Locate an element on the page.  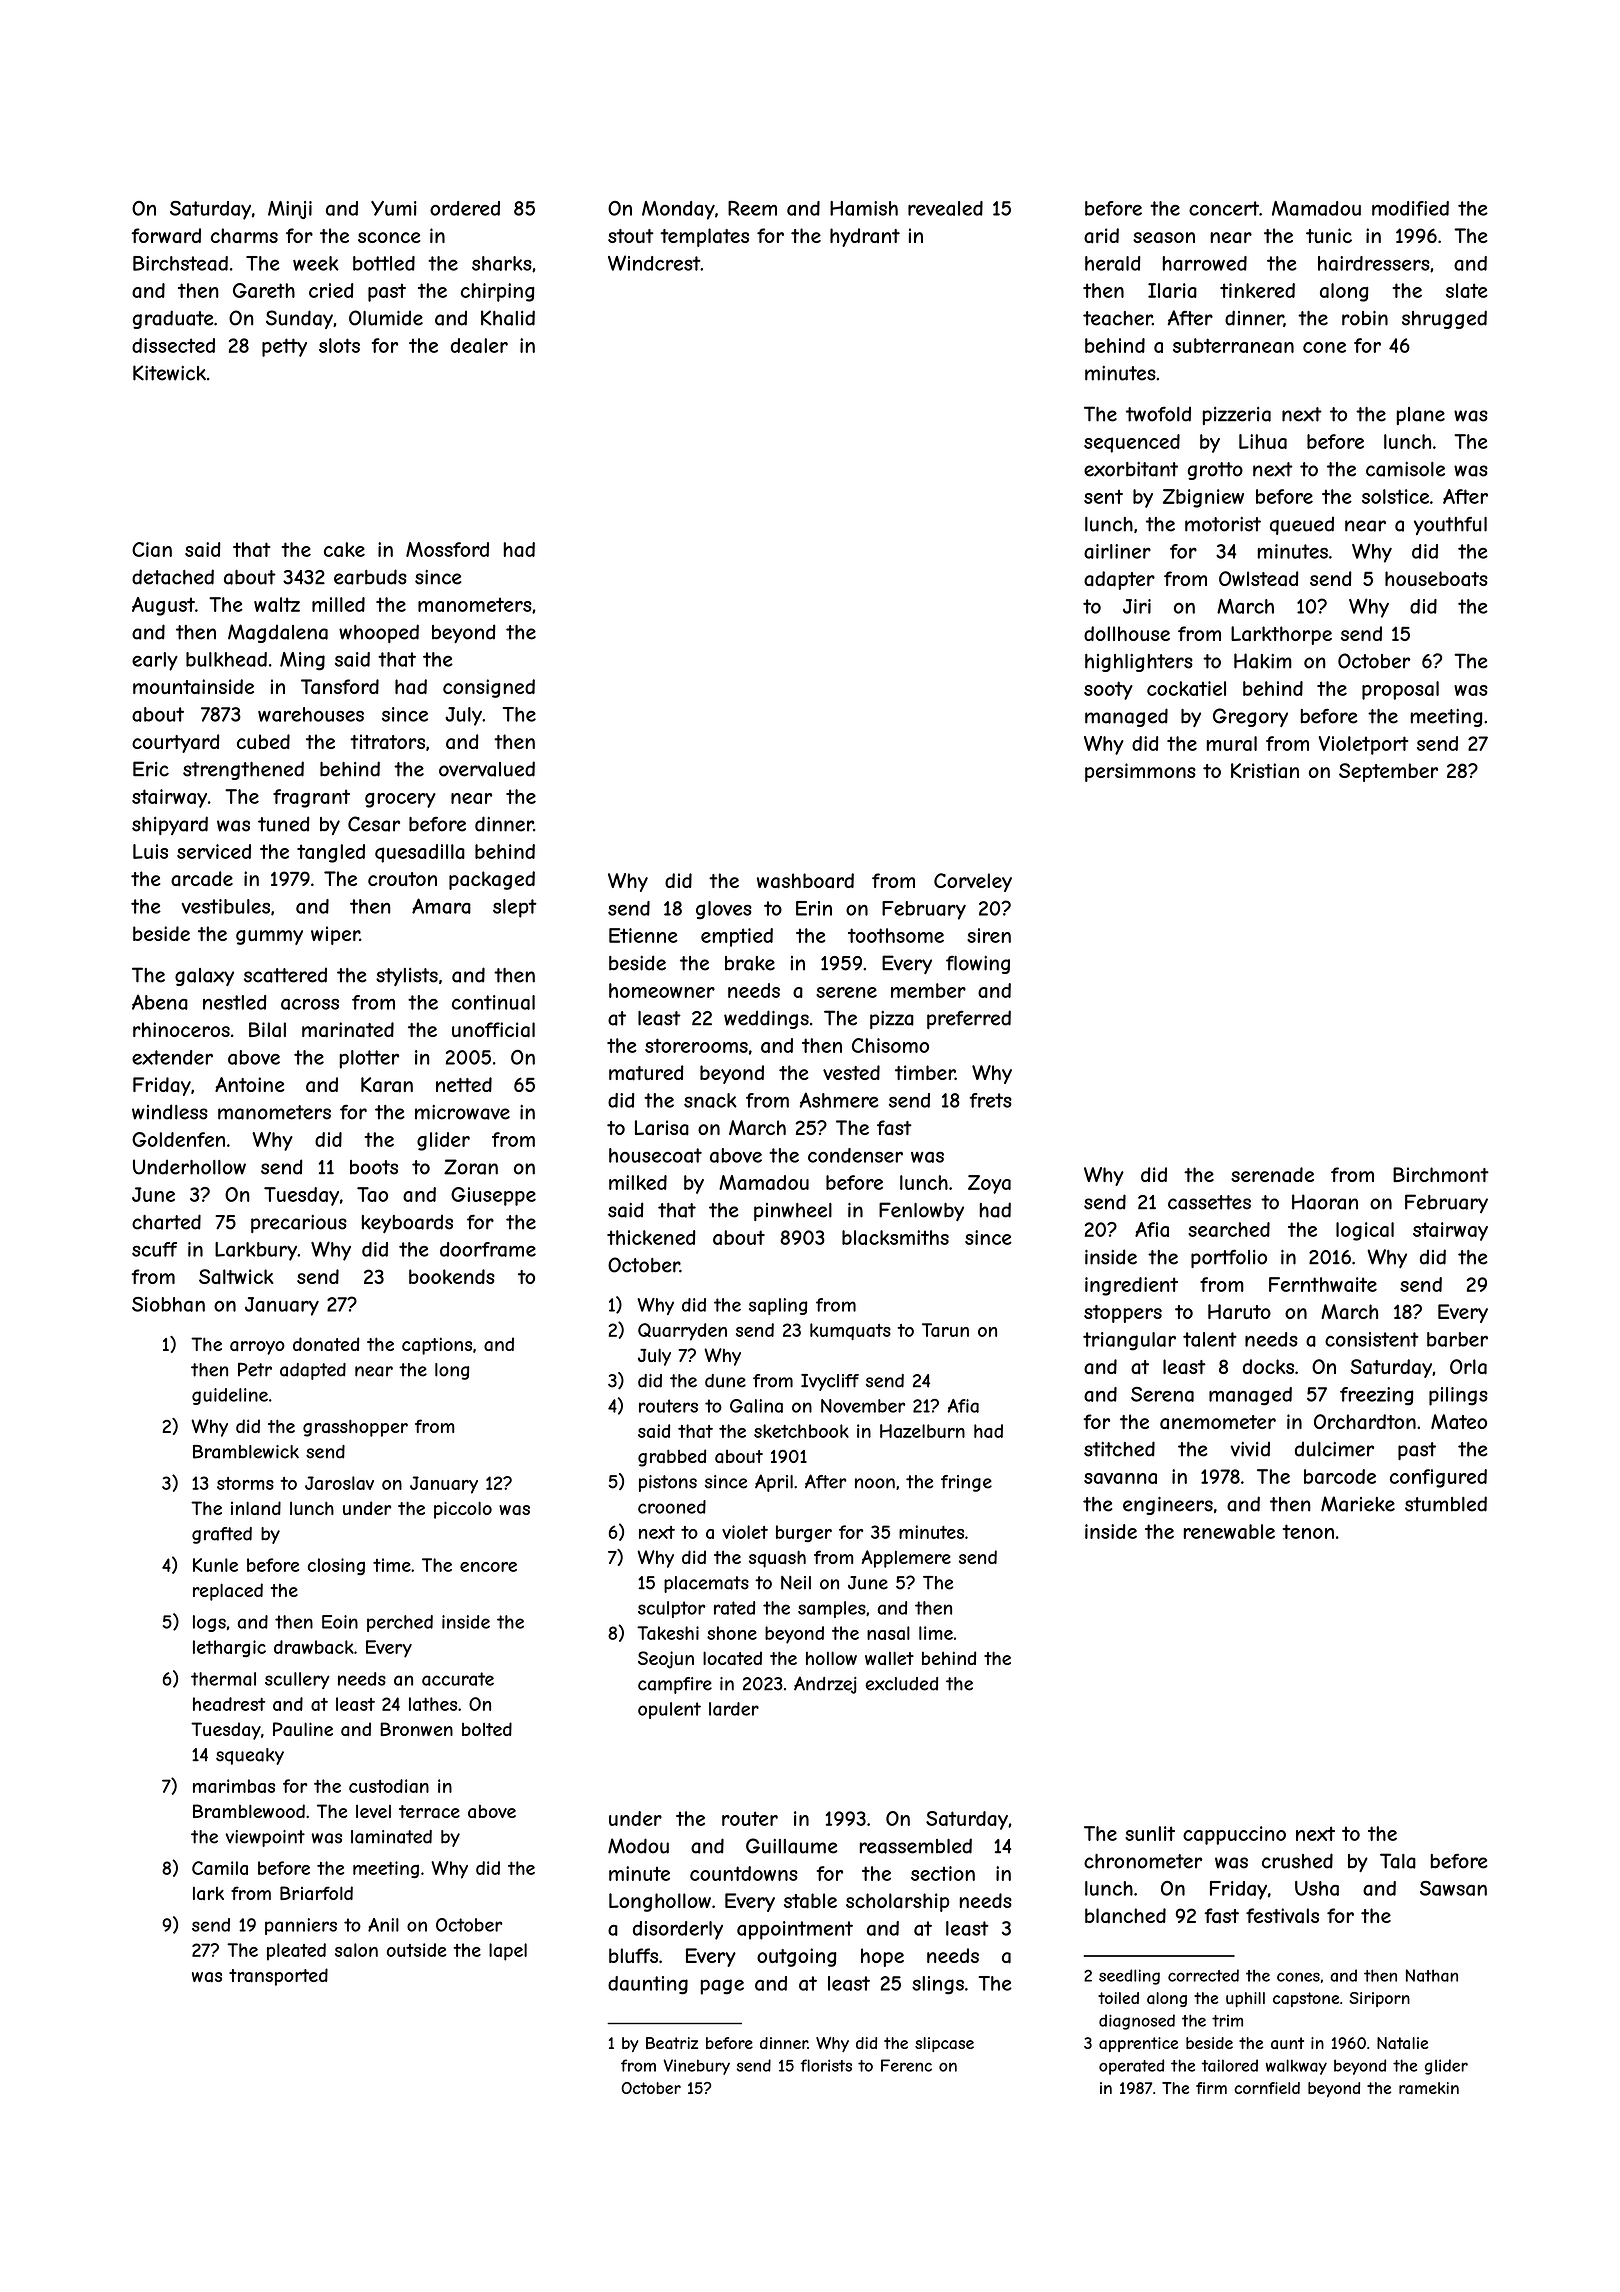
logs is located at coordinates (209, 1623).
